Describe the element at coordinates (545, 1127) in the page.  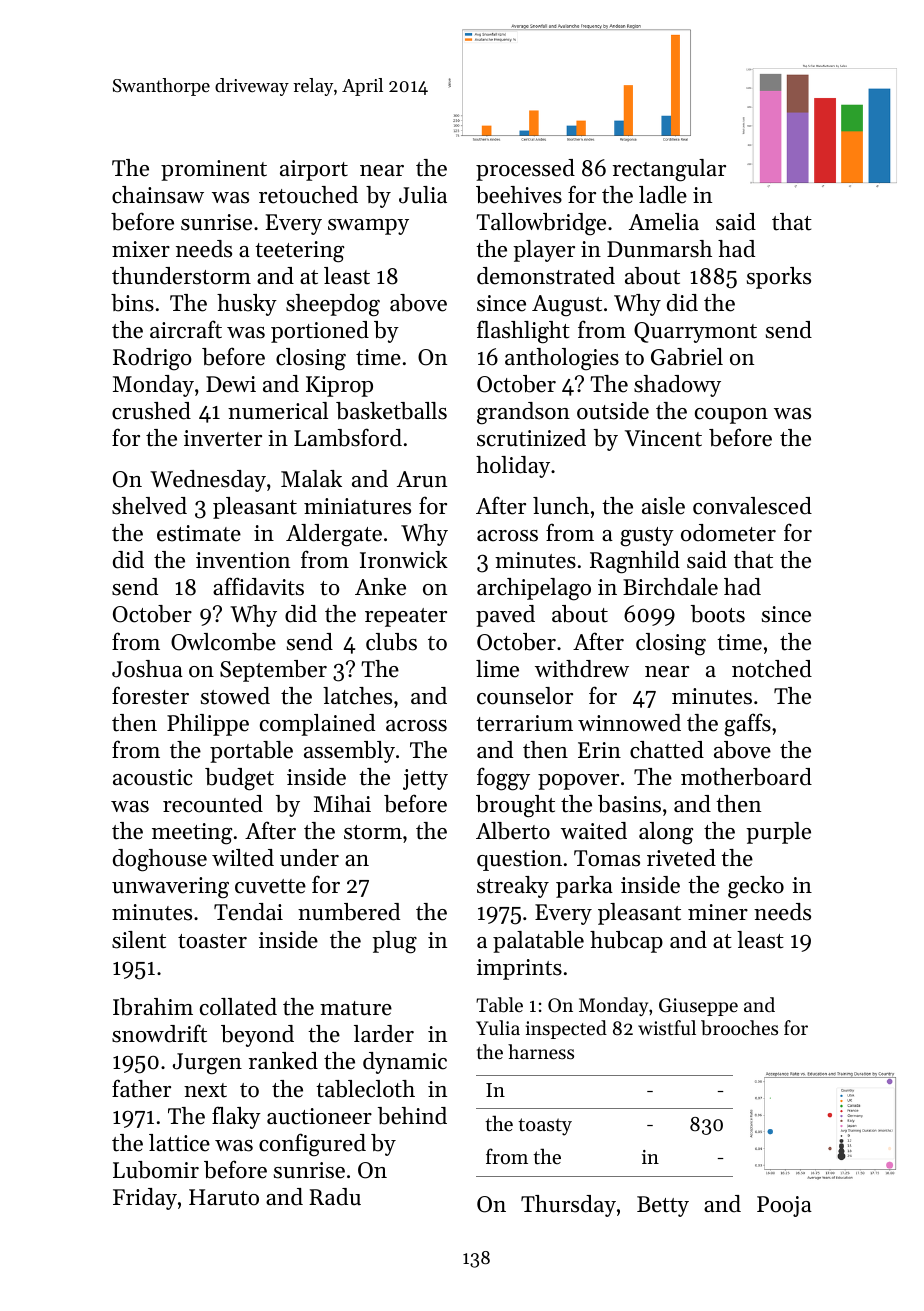
I see `toasty` at that location.
